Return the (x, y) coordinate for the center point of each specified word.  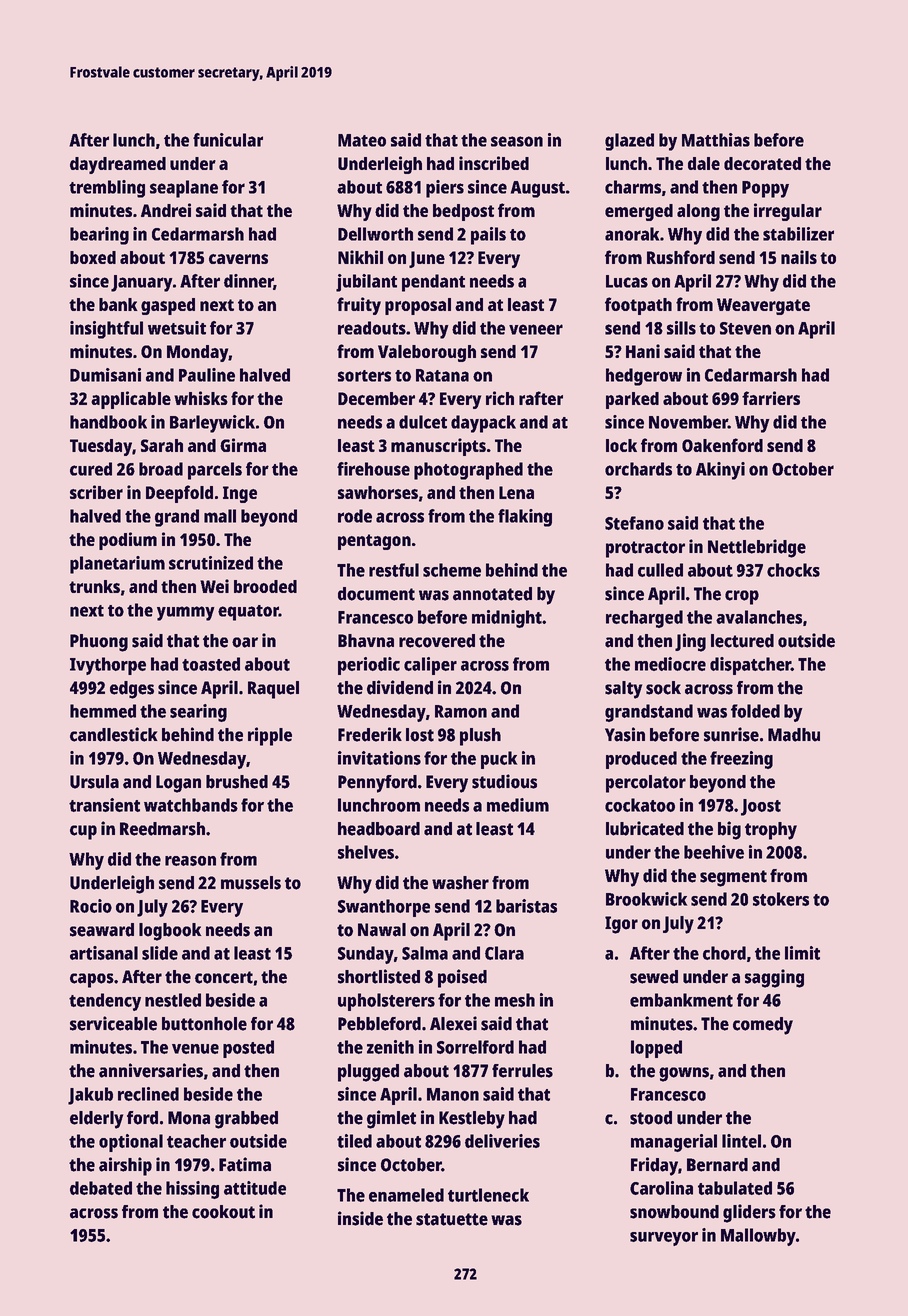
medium (518, 805)
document (376, 594)
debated (101, 1188)
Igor (621, 925)
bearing (99, 236)
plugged (368, 1073)
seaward (102, 930)
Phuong (99, 643)
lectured (742, 641)
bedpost (463, 212)
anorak (632, 234)
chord (724, 953)
